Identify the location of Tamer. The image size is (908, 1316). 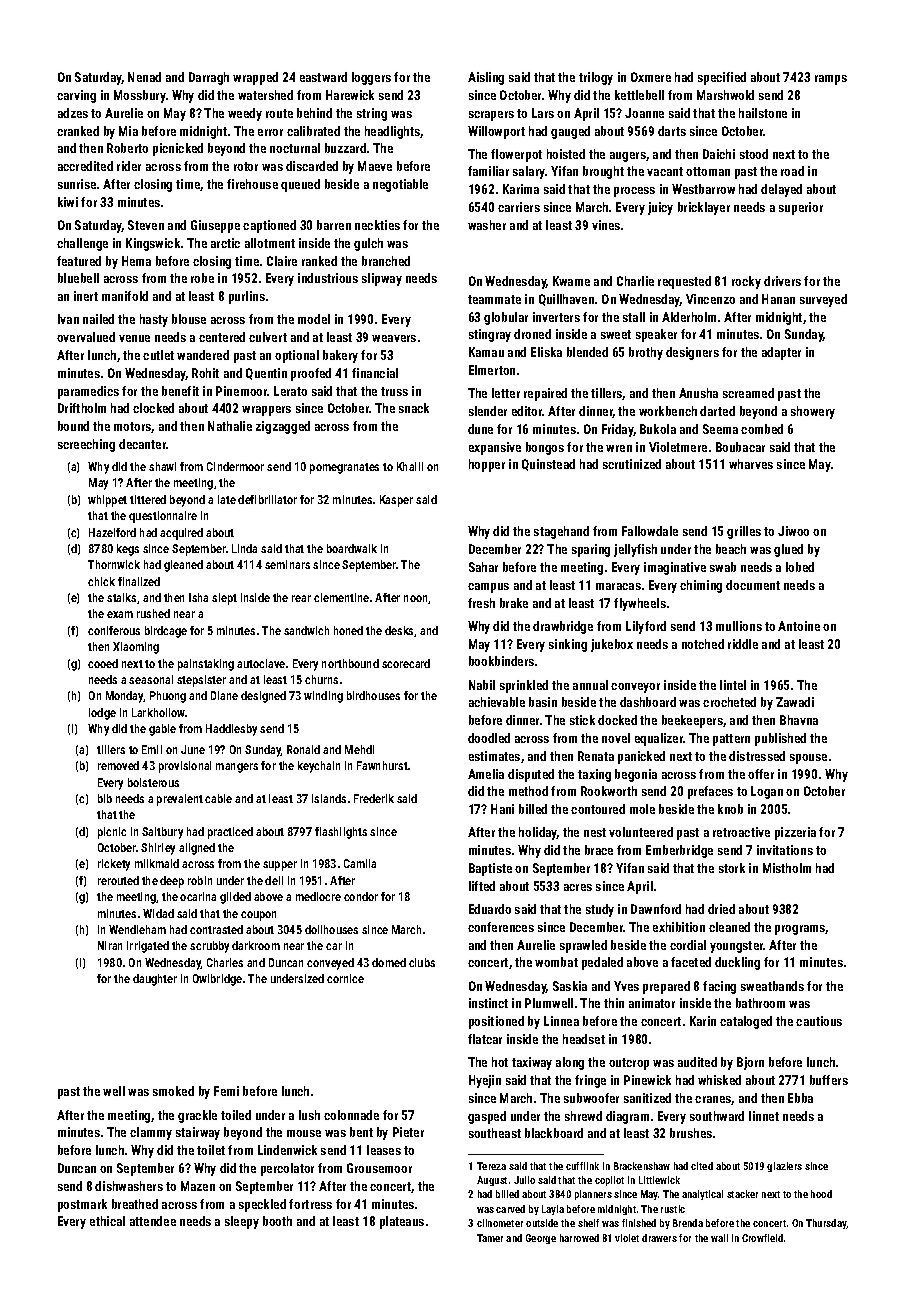
(490, 1238).
